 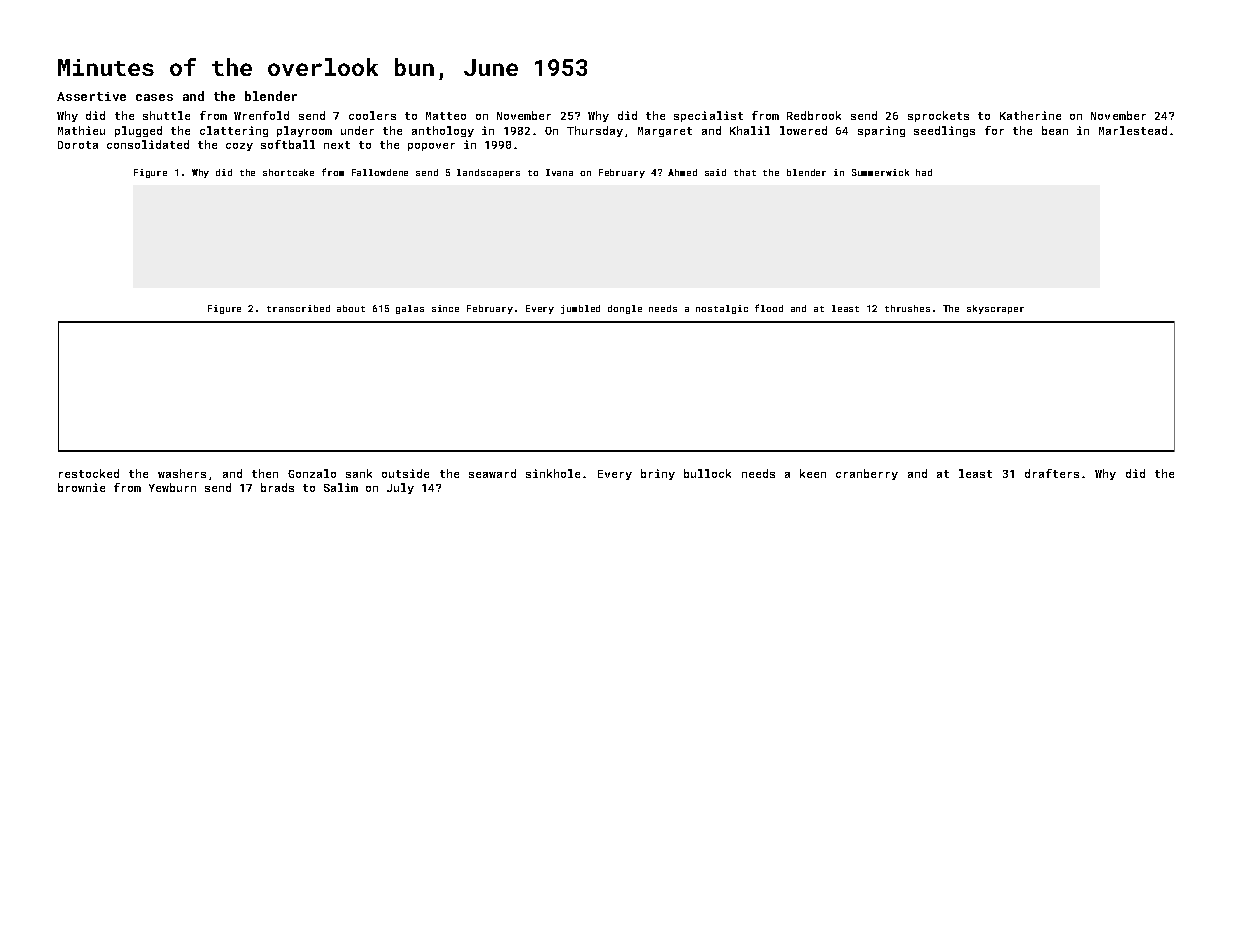 What do you see at coordinates (745, 172) in the document?
I see `that` at bounding box center [745, 172].
